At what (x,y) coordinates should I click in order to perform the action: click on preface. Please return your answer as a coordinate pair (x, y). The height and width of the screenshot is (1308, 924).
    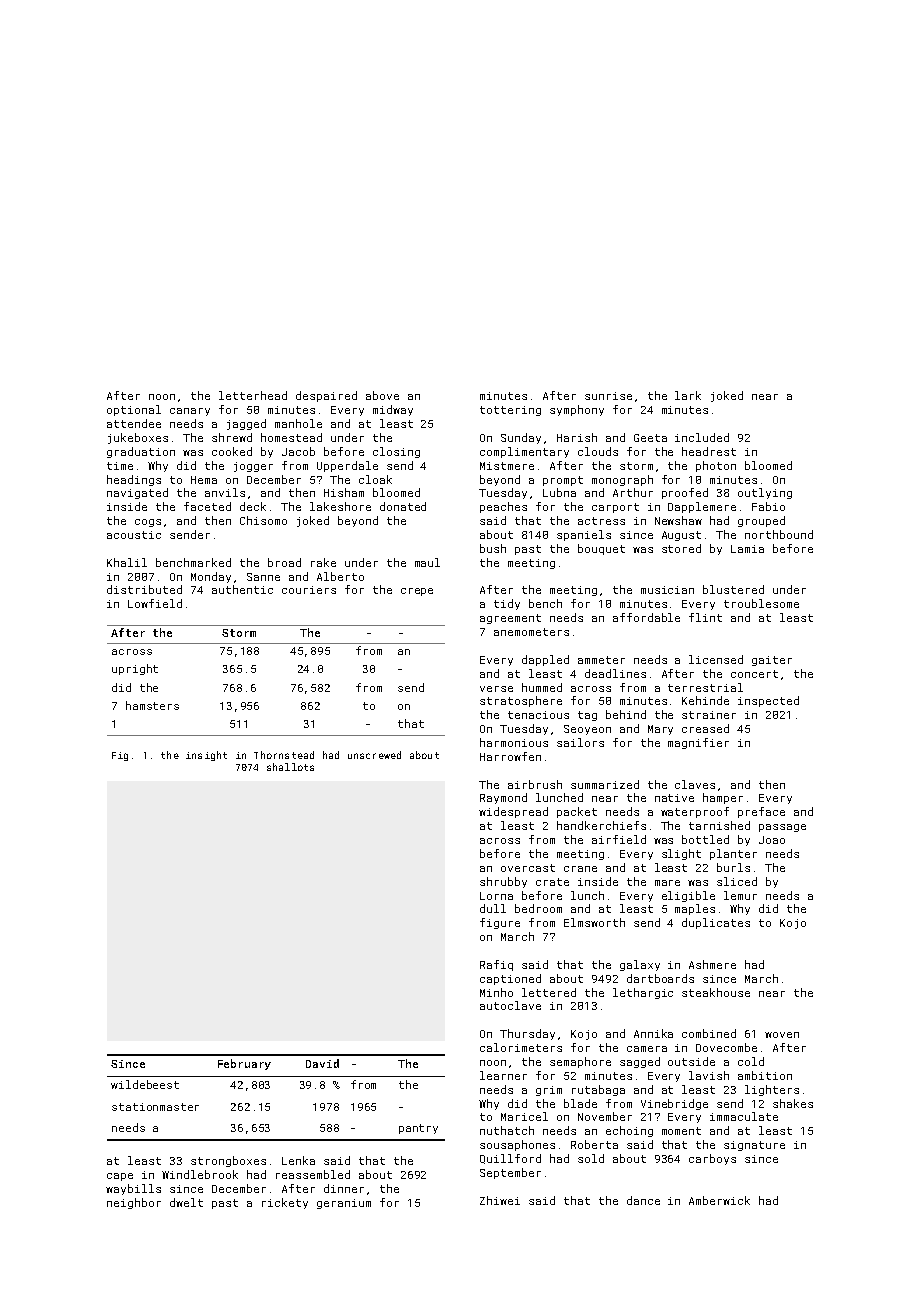
    Looking at the image, I should click on (761, 812).
